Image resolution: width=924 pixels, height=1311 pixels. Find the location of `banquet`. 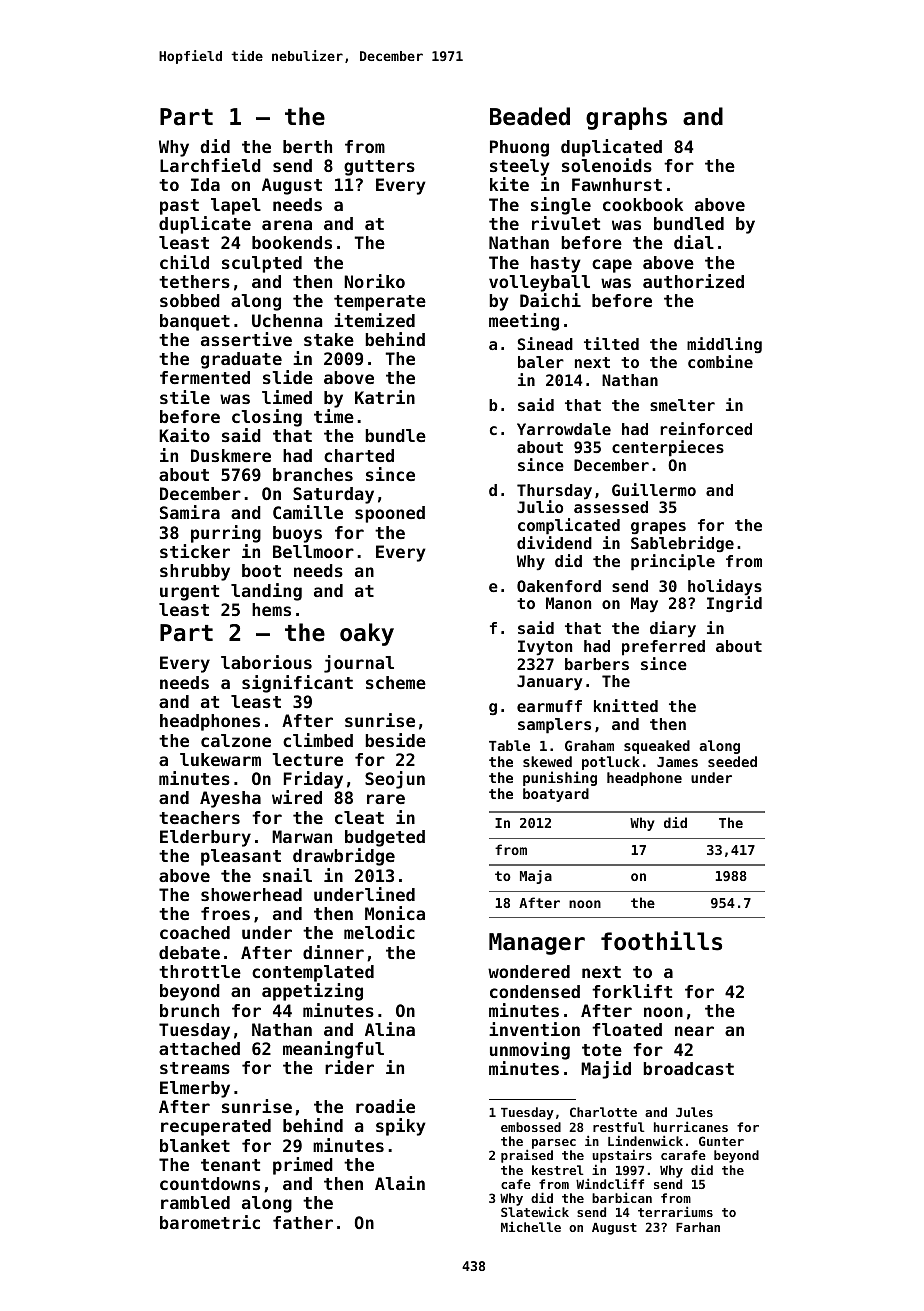

banquet is located at coordinates (195, 322).
